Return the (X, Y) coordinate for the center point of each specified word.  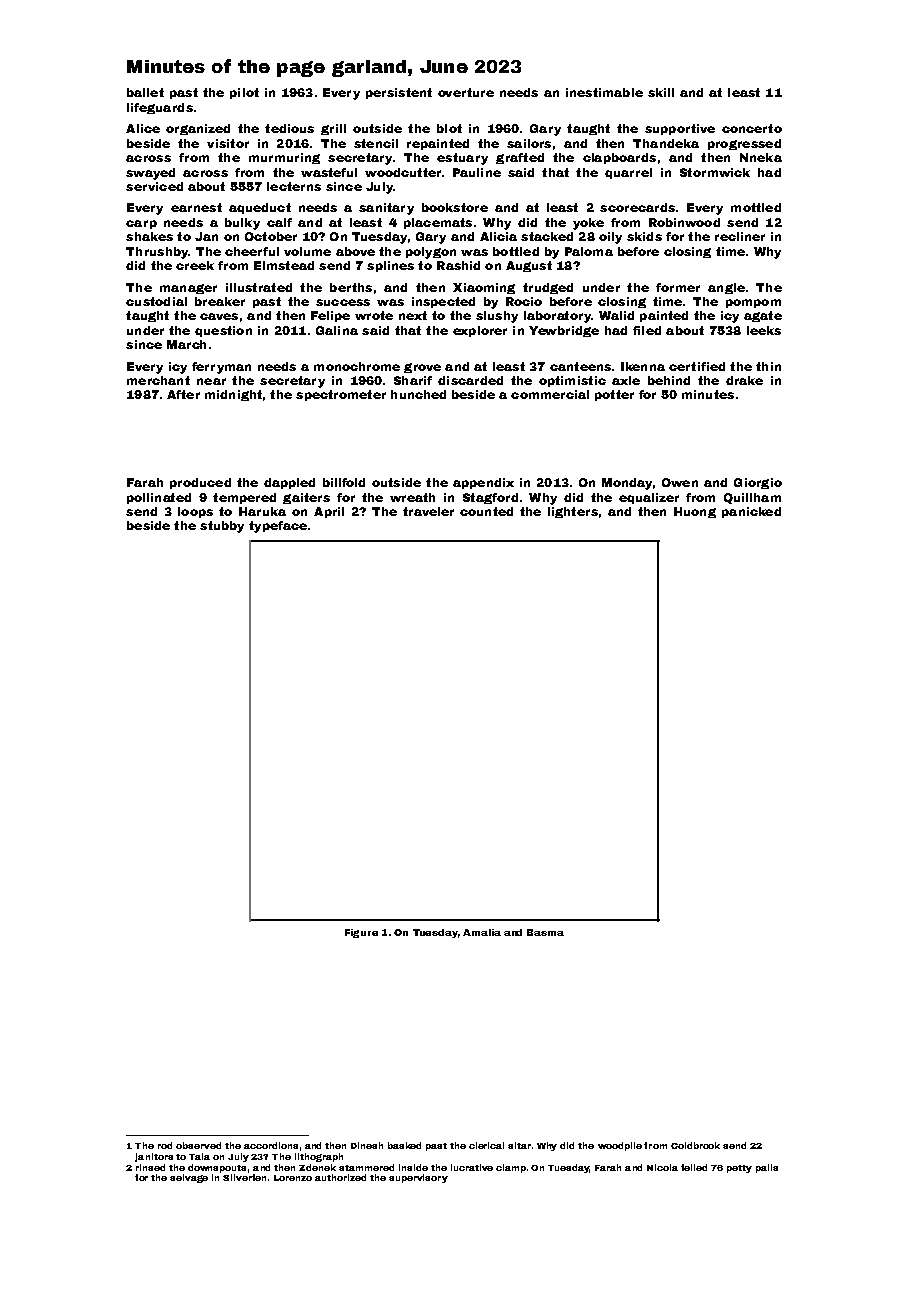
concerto (752, 128)
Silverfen (244, 1177)
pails (767, 1168)
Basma (545, 932)
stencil (376, 143)
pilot (244, 93)
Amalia (482, 932)
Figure (361, 933)
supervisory (418, 1178)
